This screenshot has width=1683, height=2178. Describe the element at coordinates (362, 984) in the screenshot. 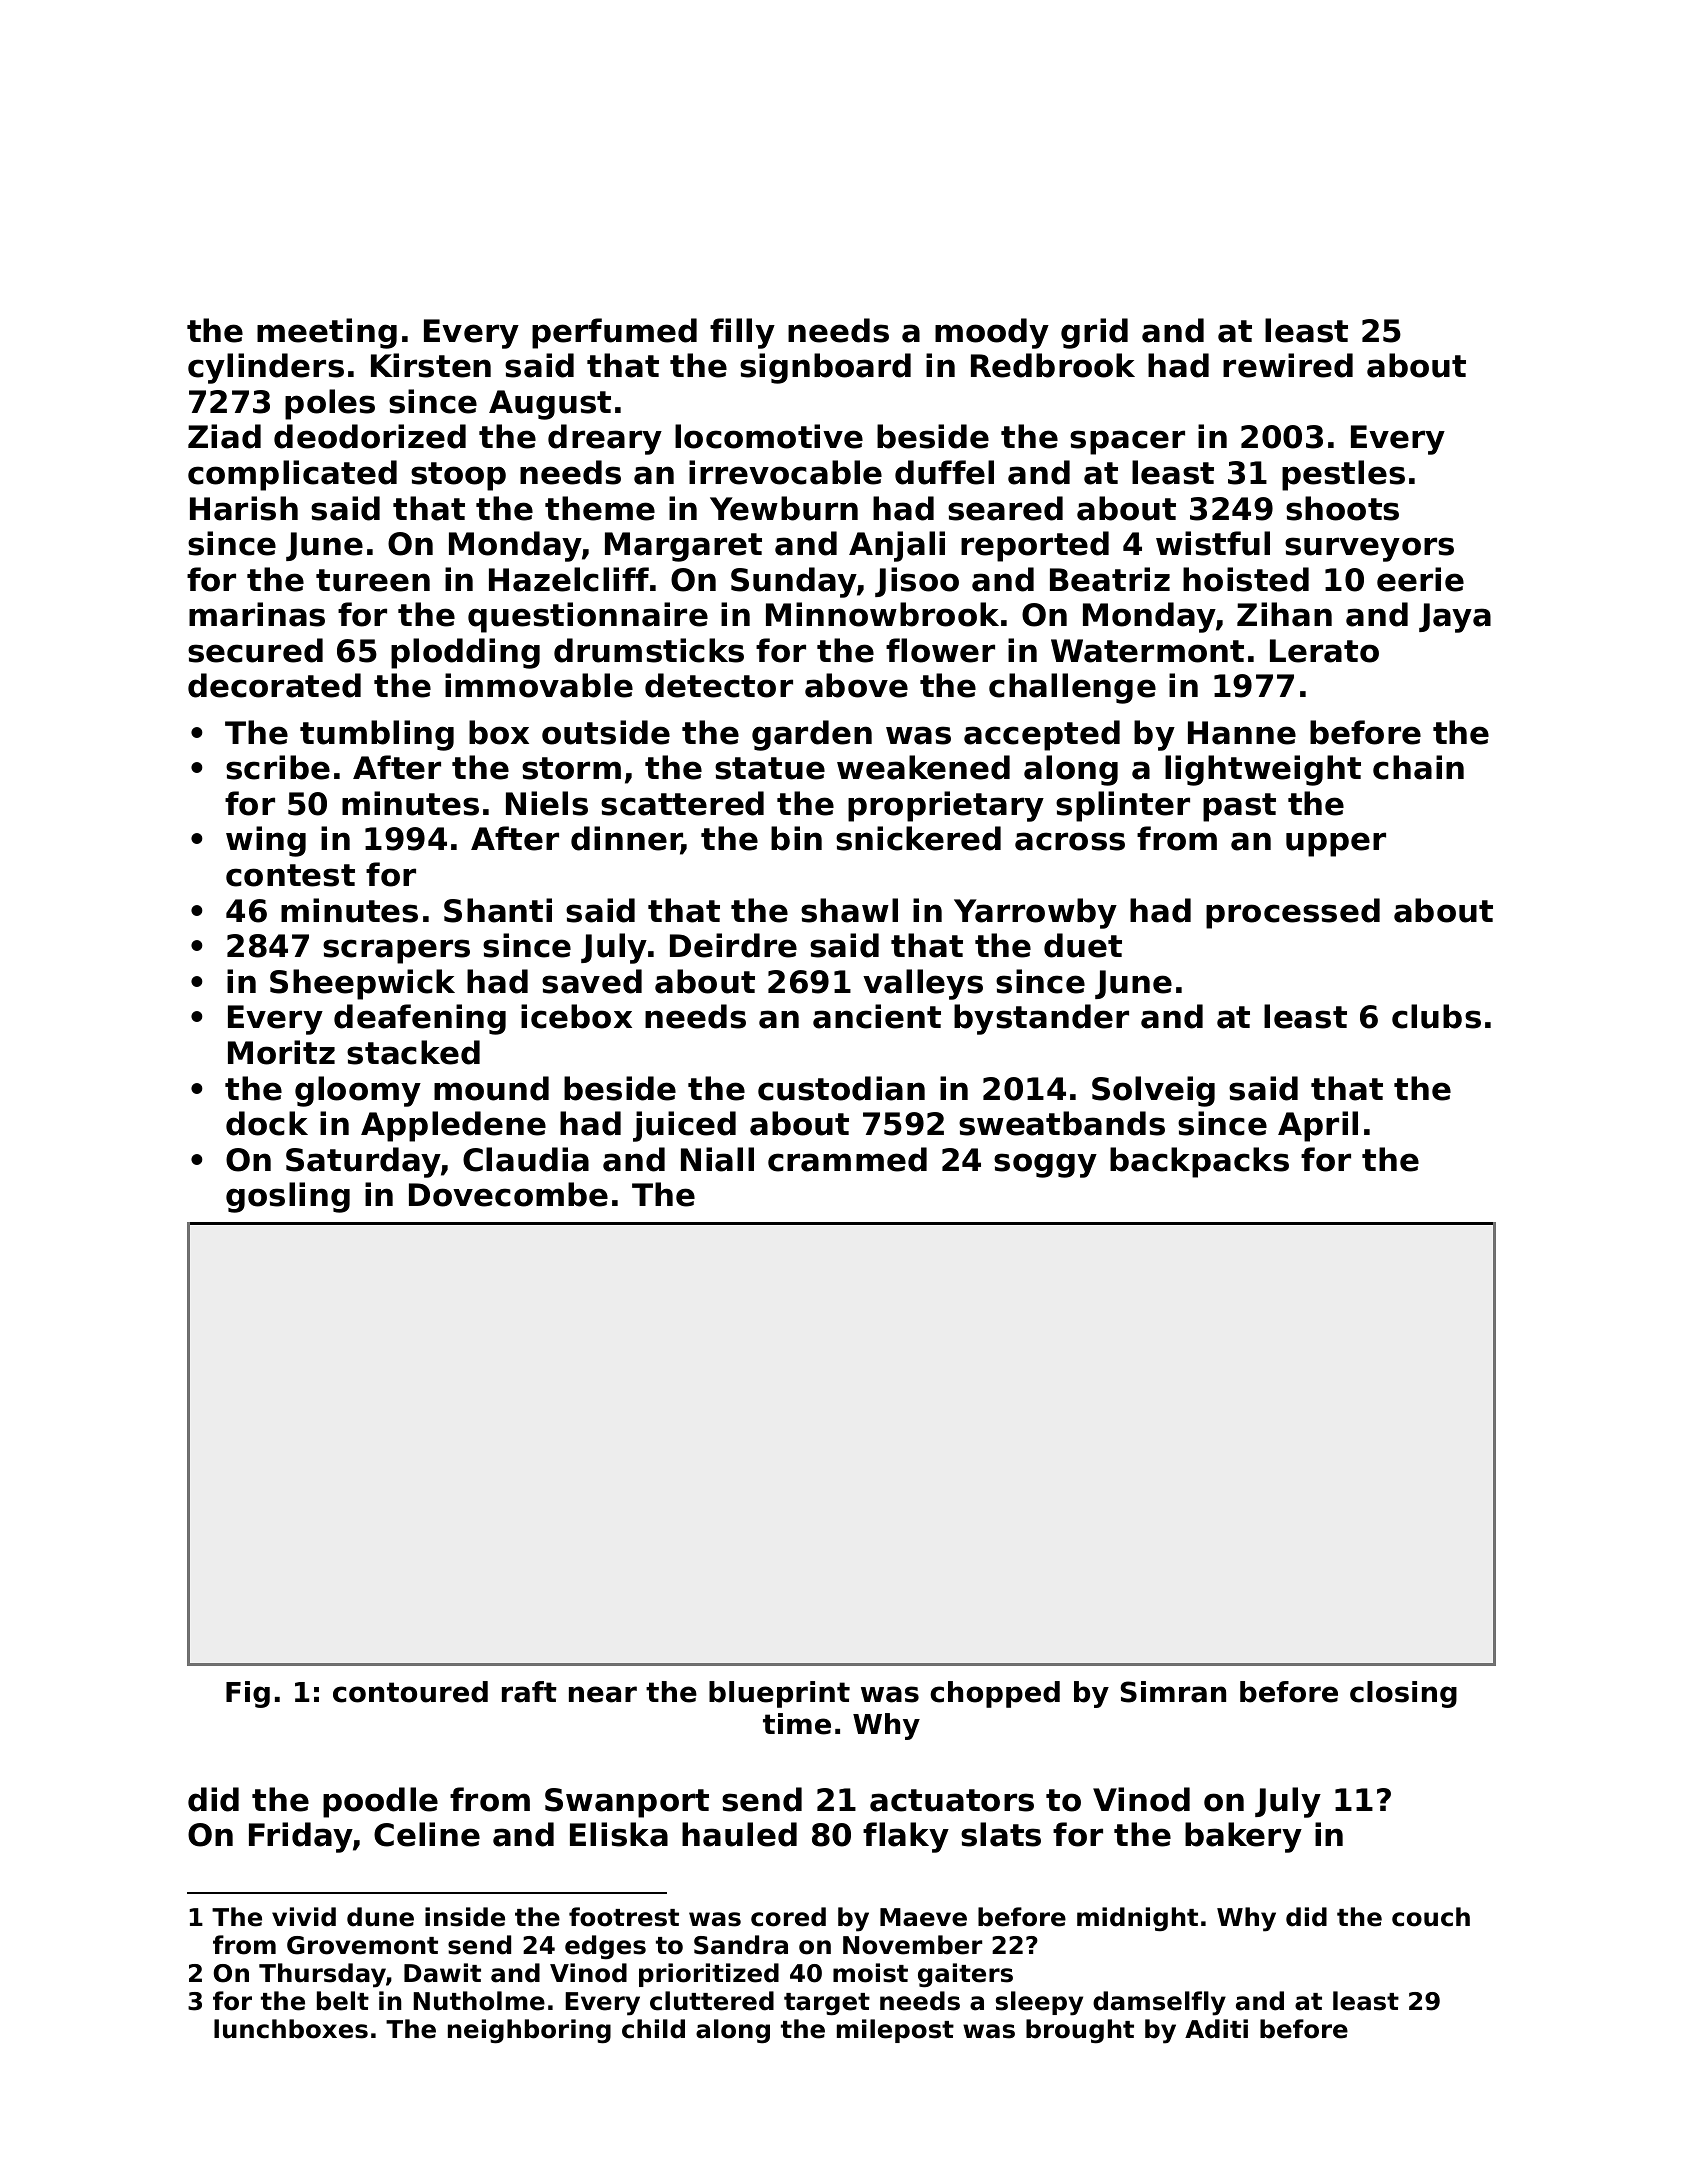

I see `Sheepwick` at that location.
